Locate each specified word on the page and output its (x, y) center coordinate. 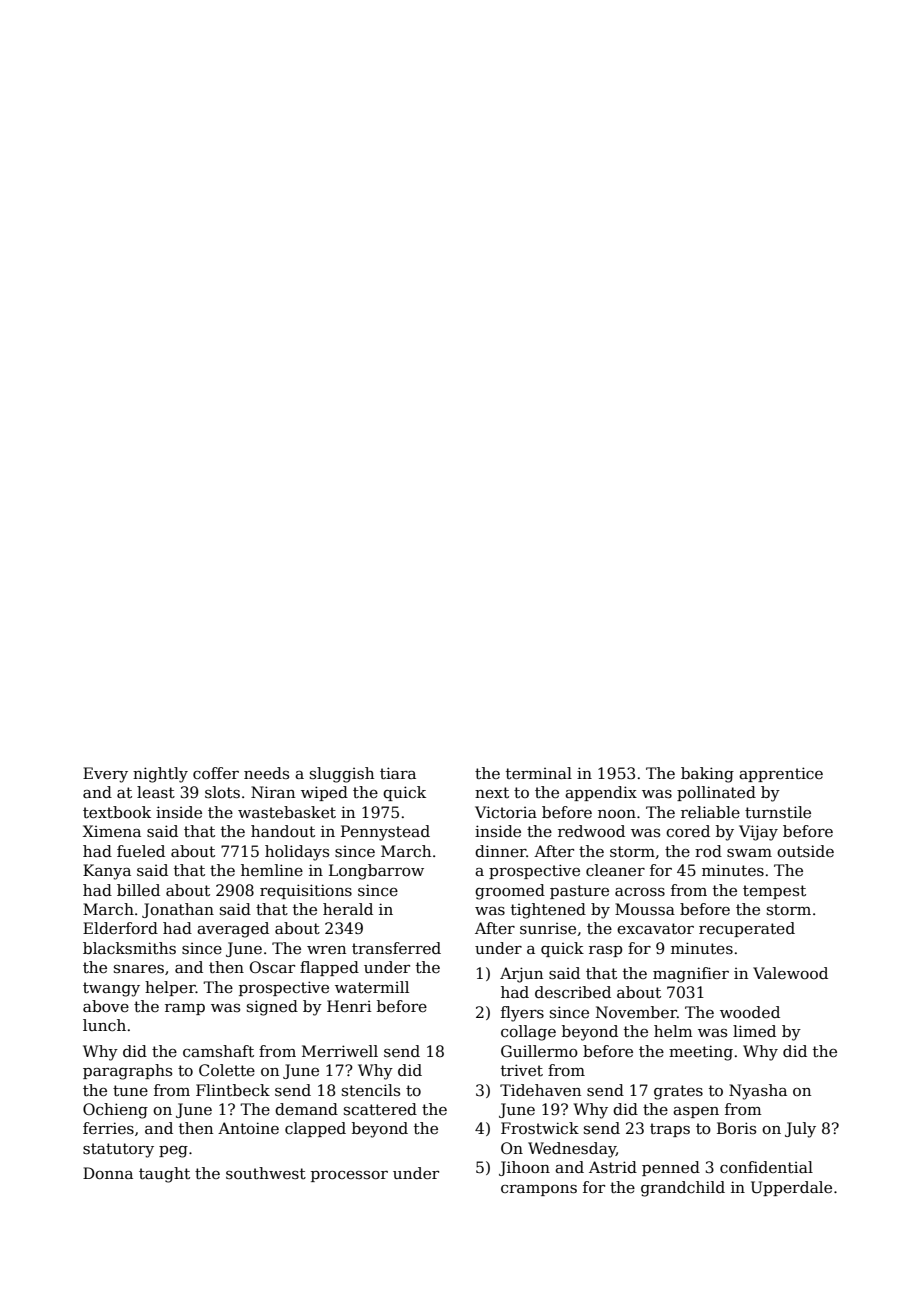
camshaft (218, 1051)
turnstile (778, 812)
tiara (398, 773)
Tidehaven (540, 1090)
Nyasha (758, 1092)
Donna (108, 1173)
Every (105, 775)
